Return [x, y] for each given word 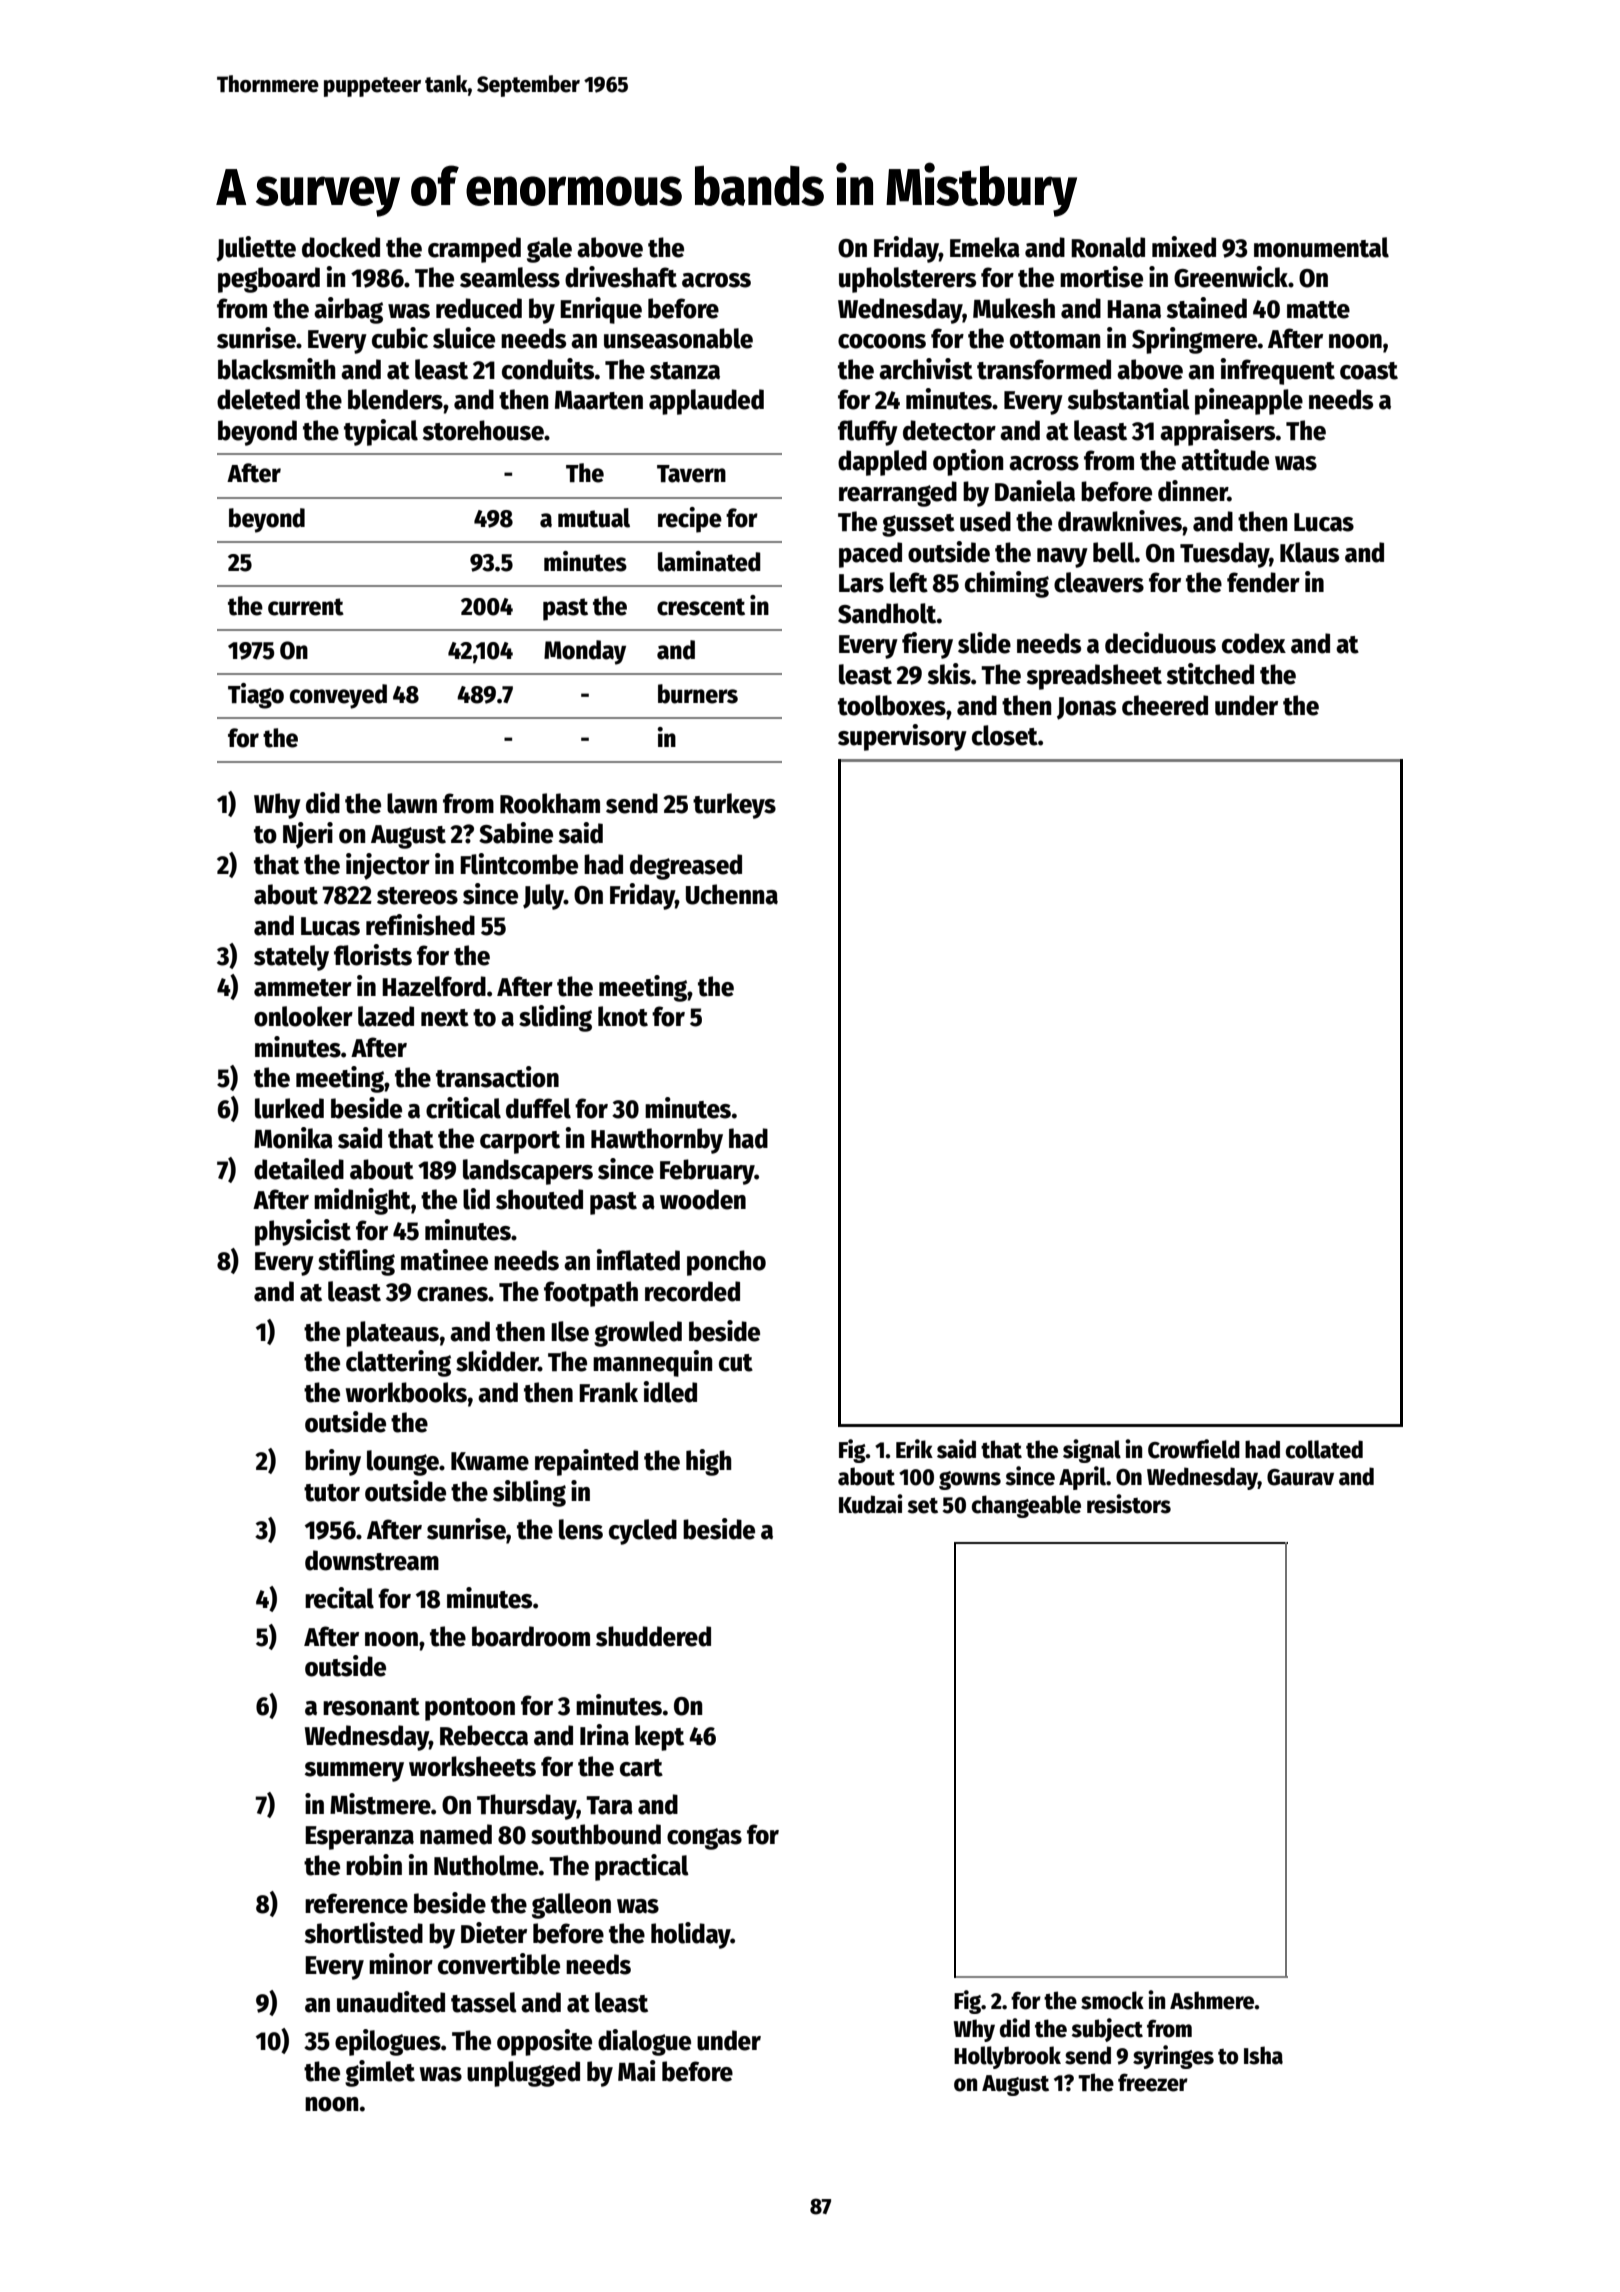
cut [736, 1363]
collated [1324, 1449]
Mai [637, 2071]
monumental [1321, 247]
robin [374, 1865]
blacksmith [276, 369]
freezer [1153, 2082]
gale [549, 250]
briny [333, 1462]
